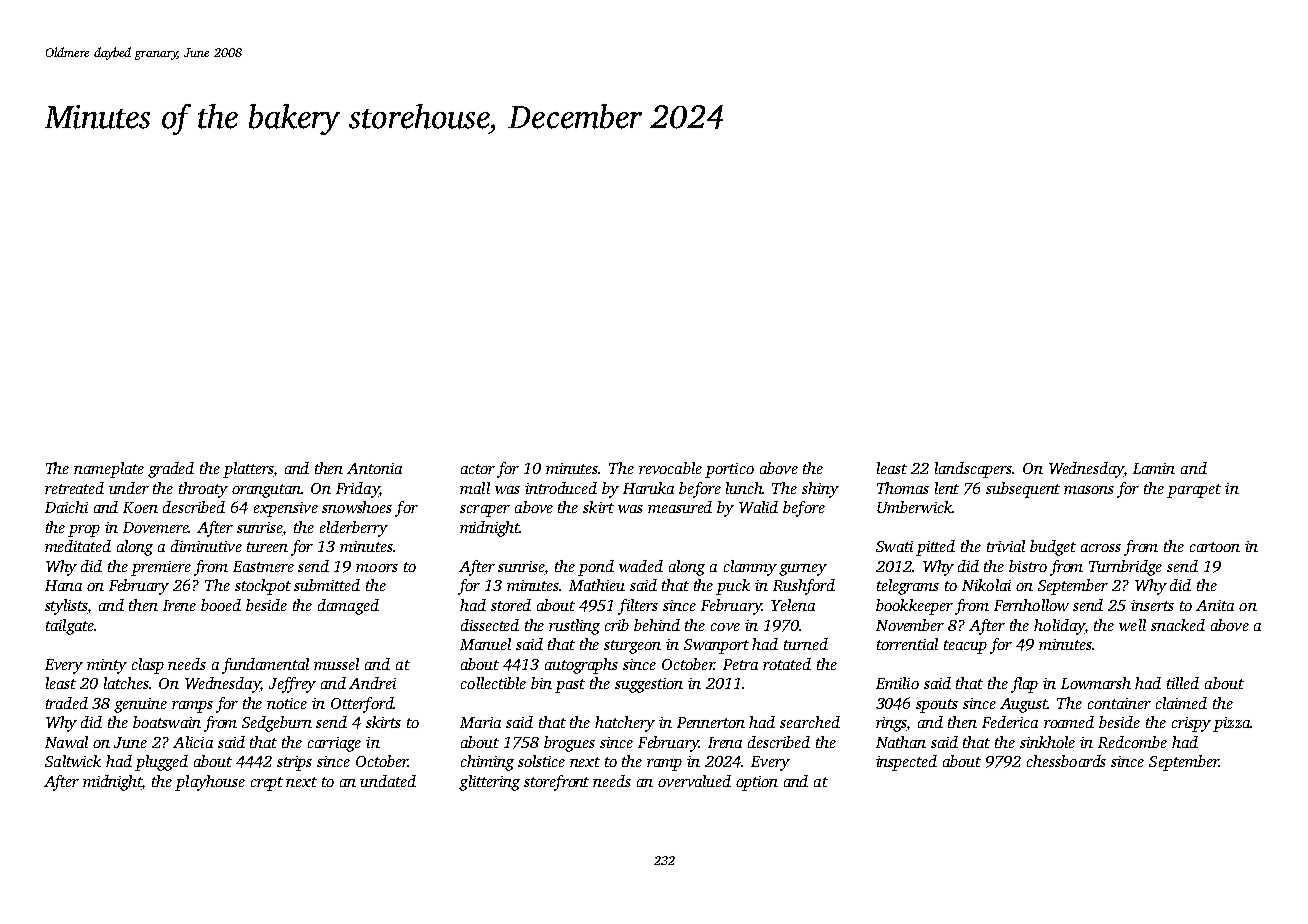 The image size is (1308, 924). I want to click on landscapers, so click(974, 470).
